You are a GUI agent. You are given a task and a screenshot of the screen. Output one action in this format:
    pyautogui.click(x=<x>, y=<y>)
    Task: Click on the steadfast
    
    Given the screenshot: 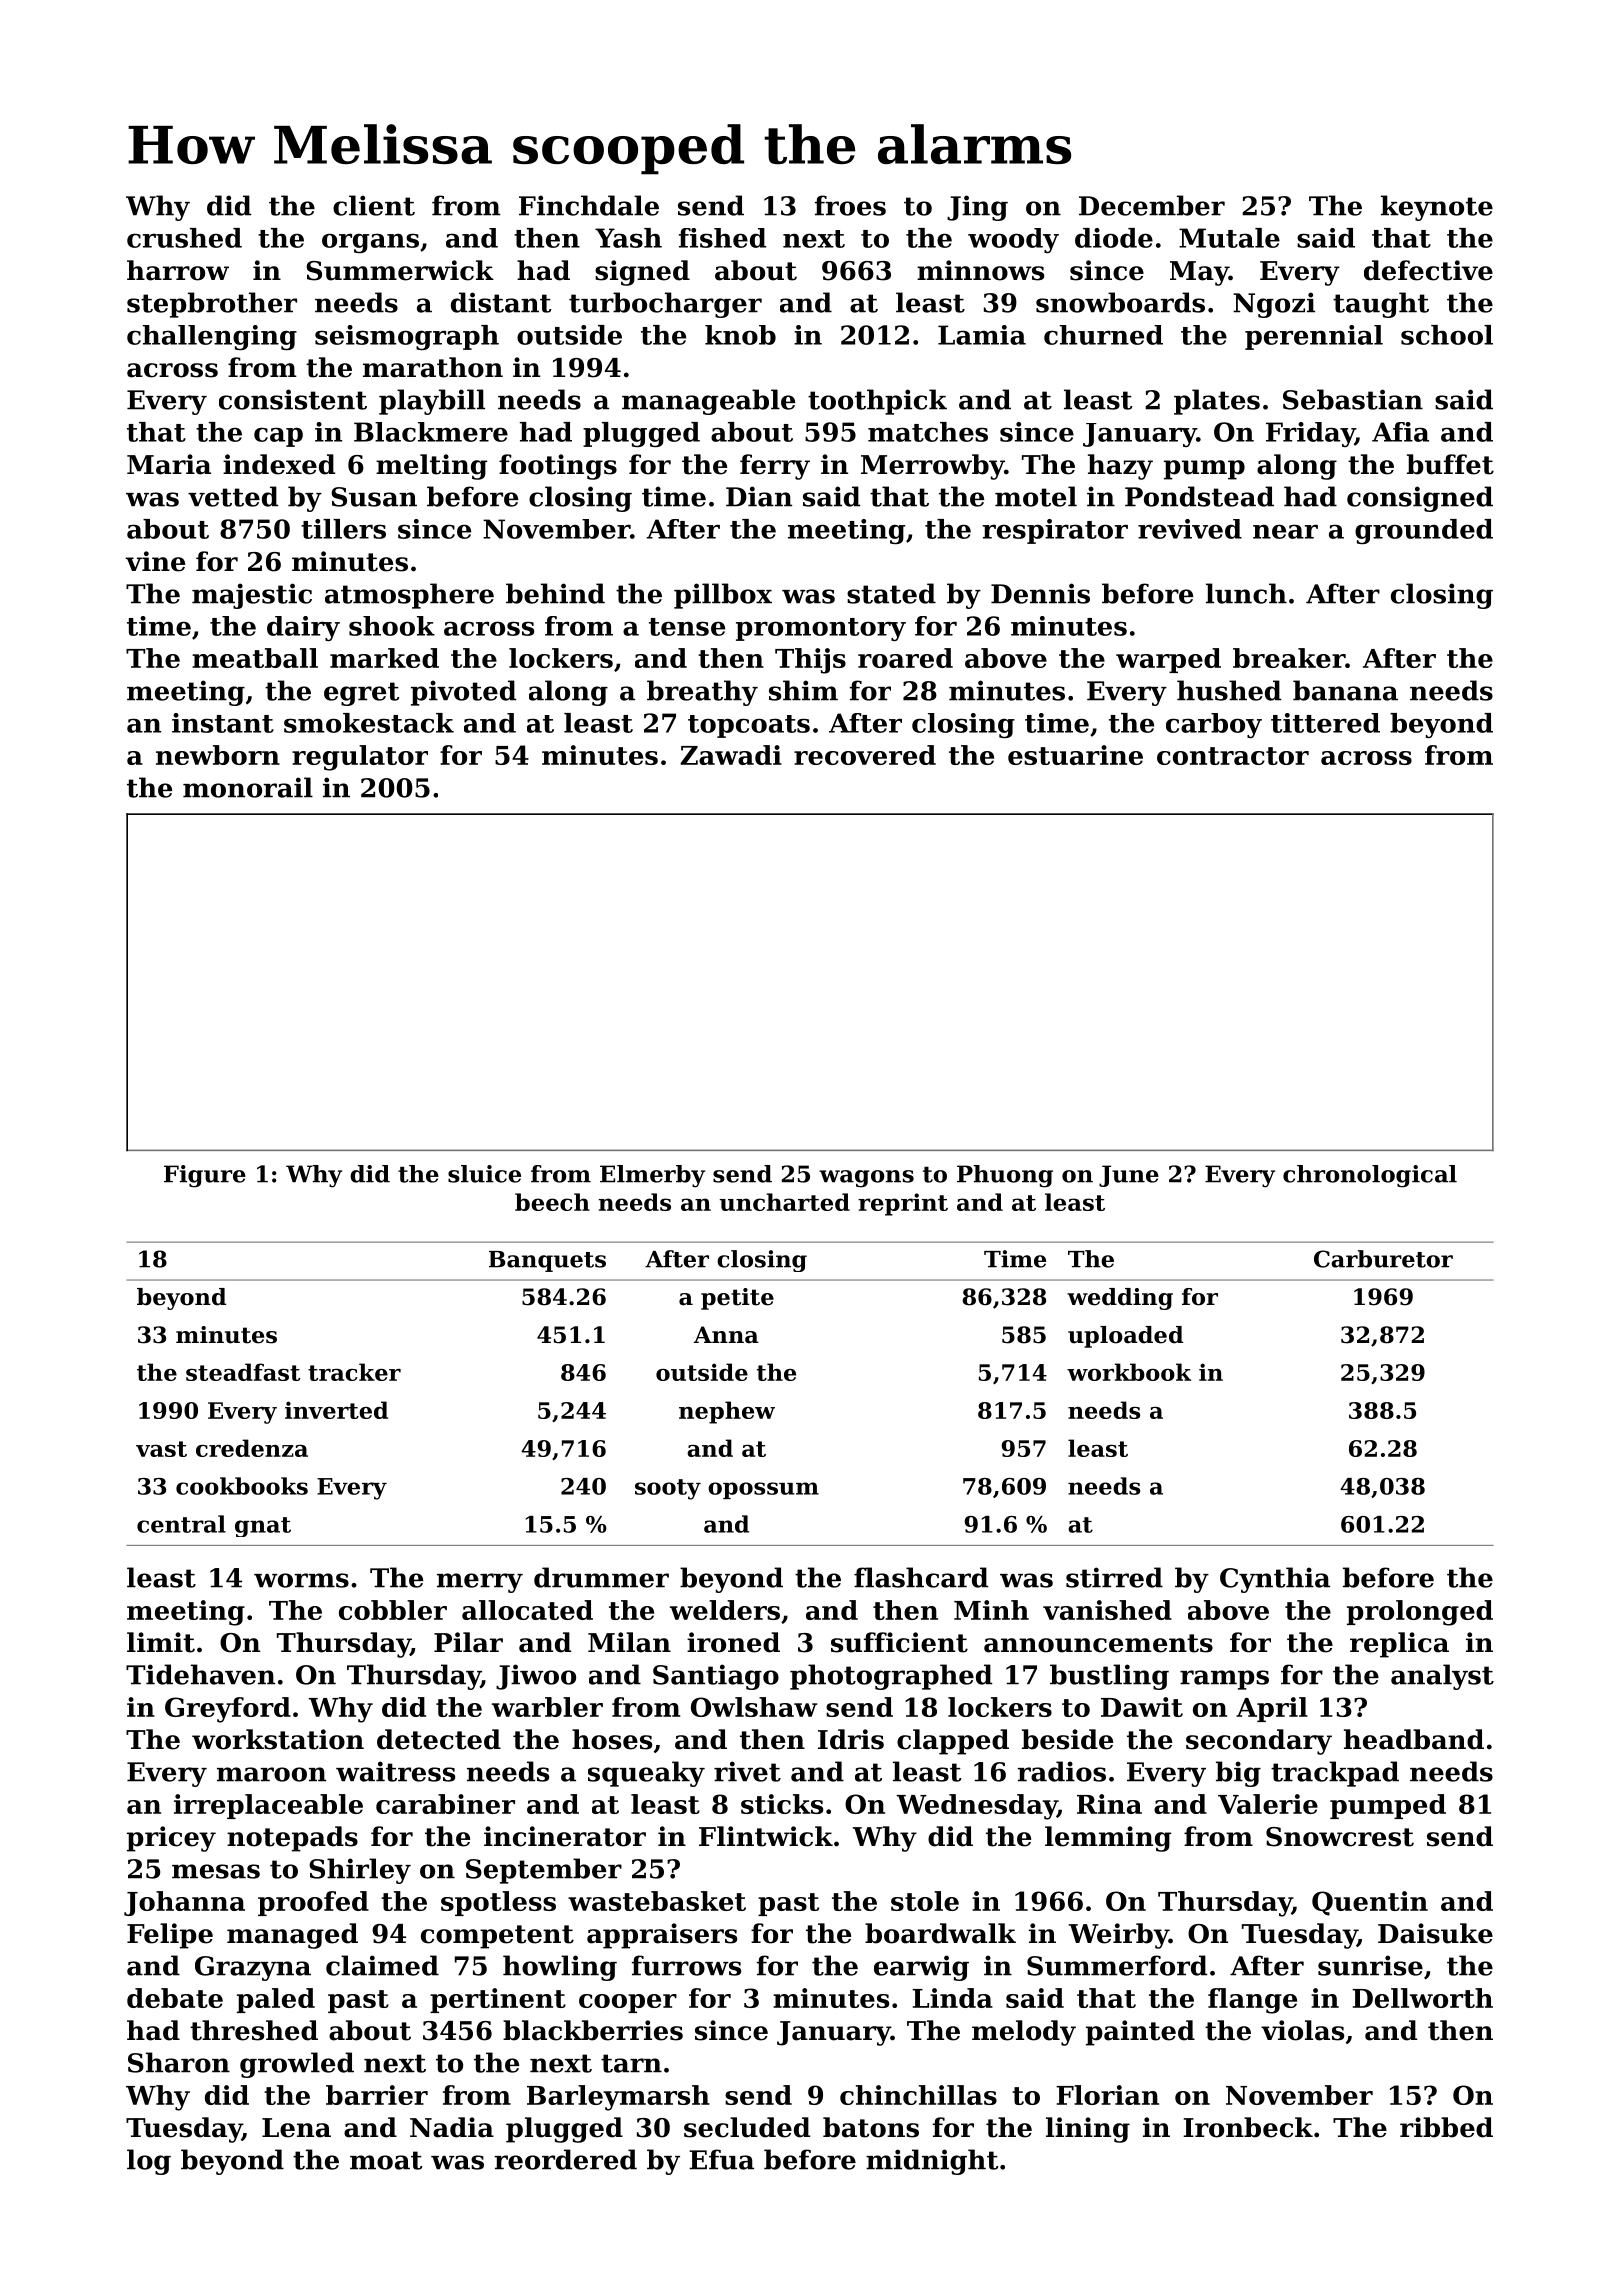 What is the action you would take?
    pyautogui.click(x=243, y=1372)
